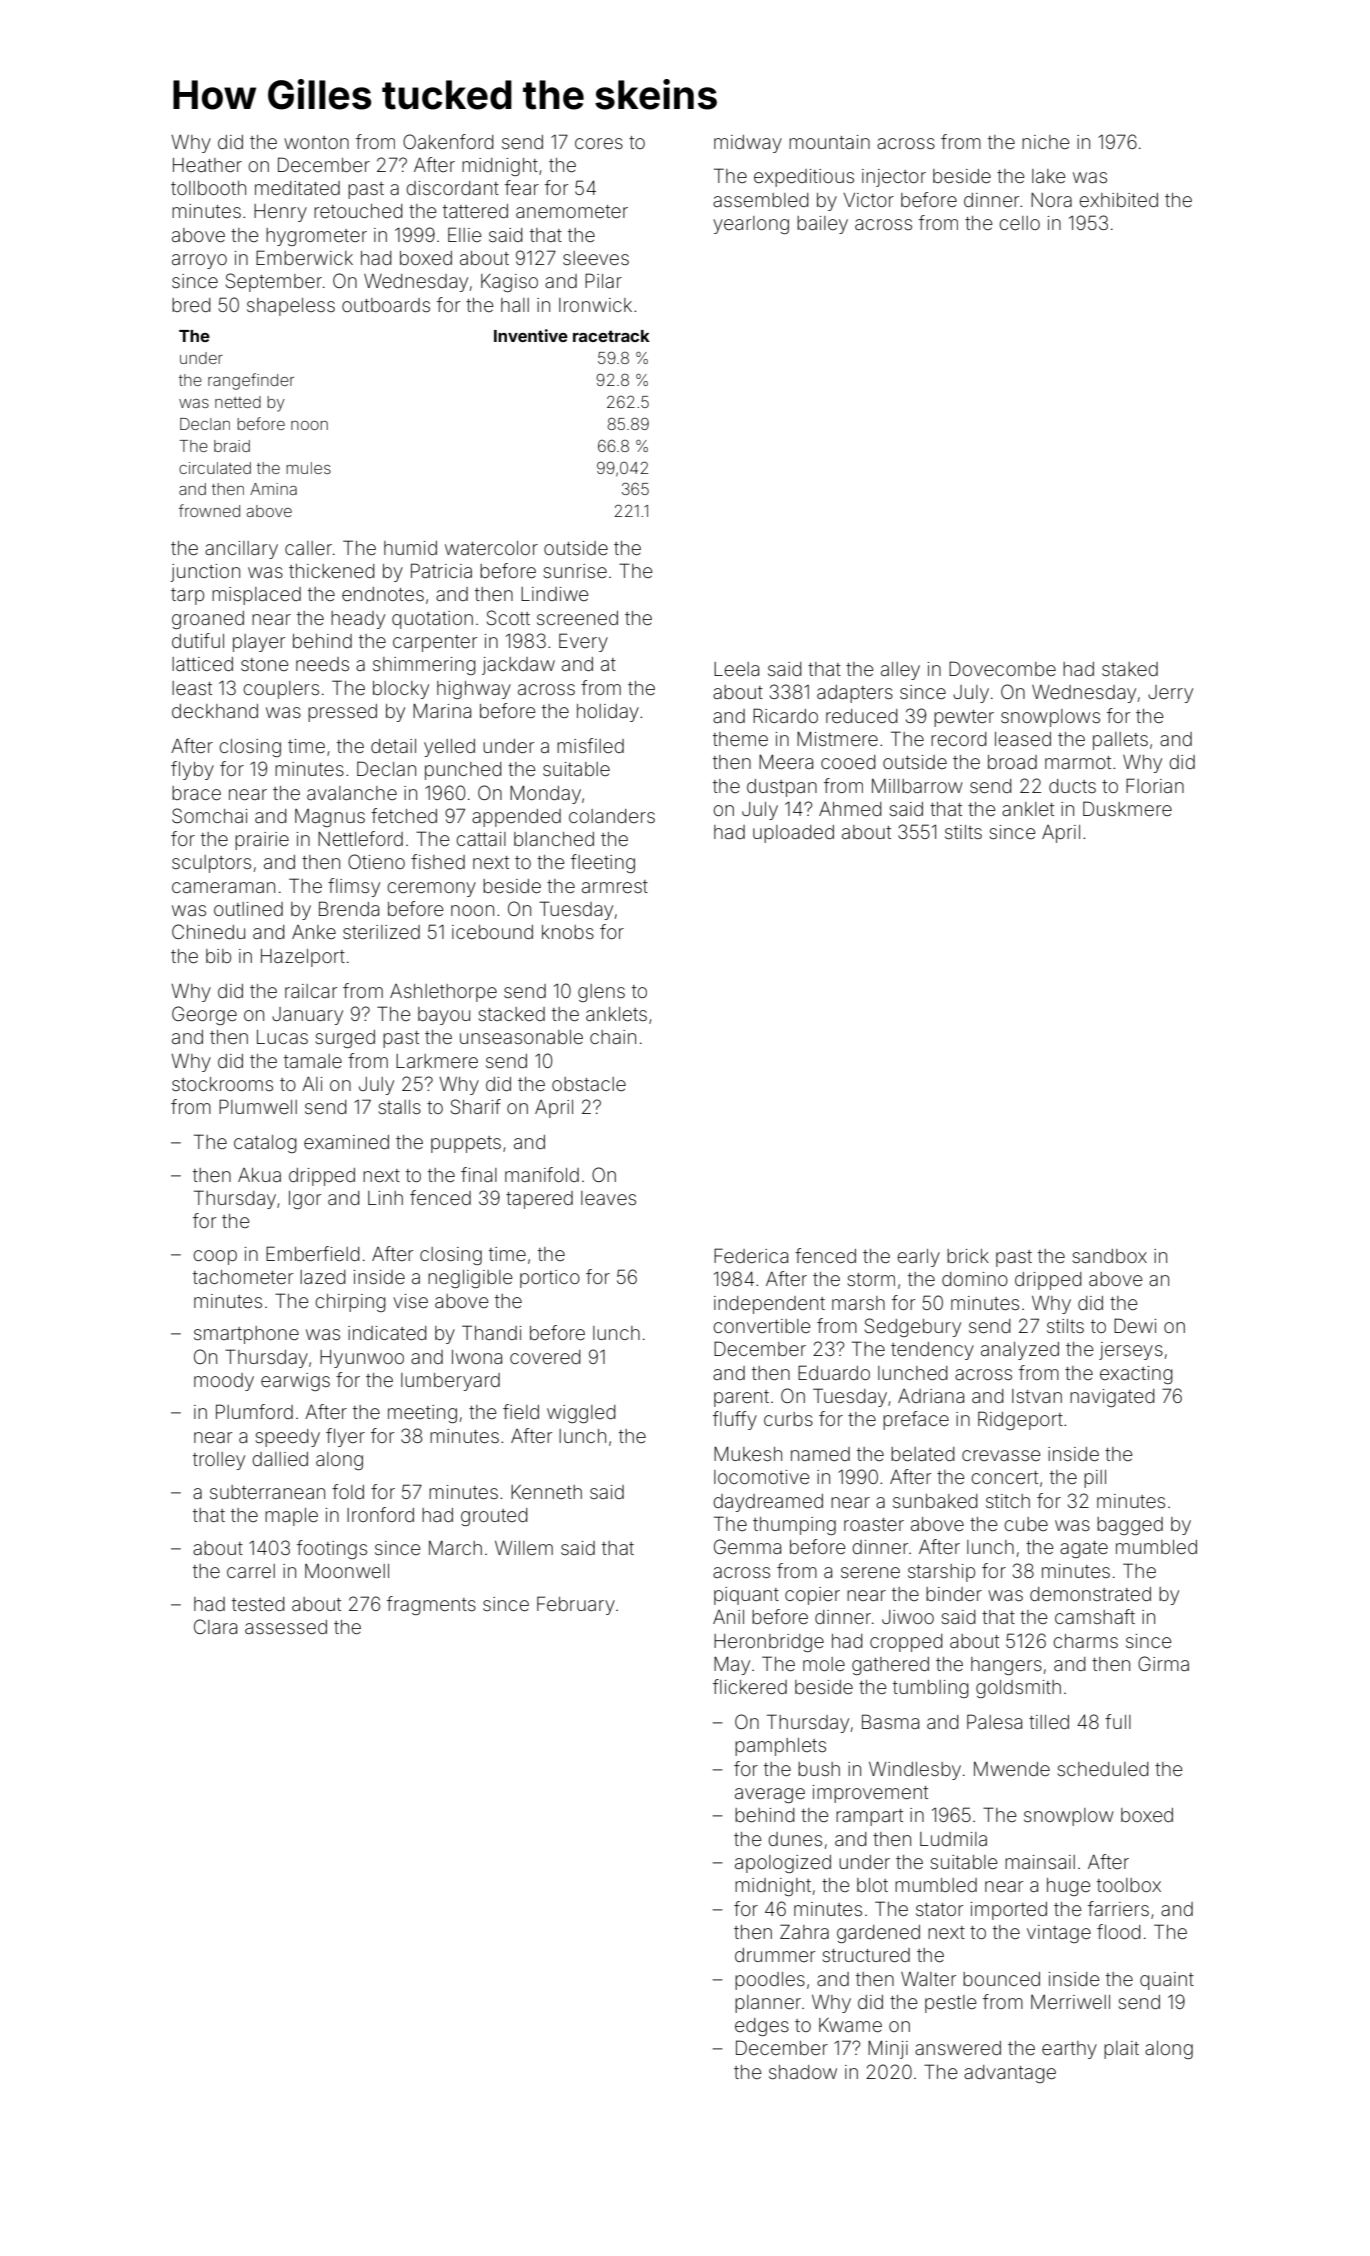 This screenshot has width=1370, height=2256. What do you see at coordinates (1118, 200) in the screenshot?
I see `exhibited` at bounding box center [1118, 200].
